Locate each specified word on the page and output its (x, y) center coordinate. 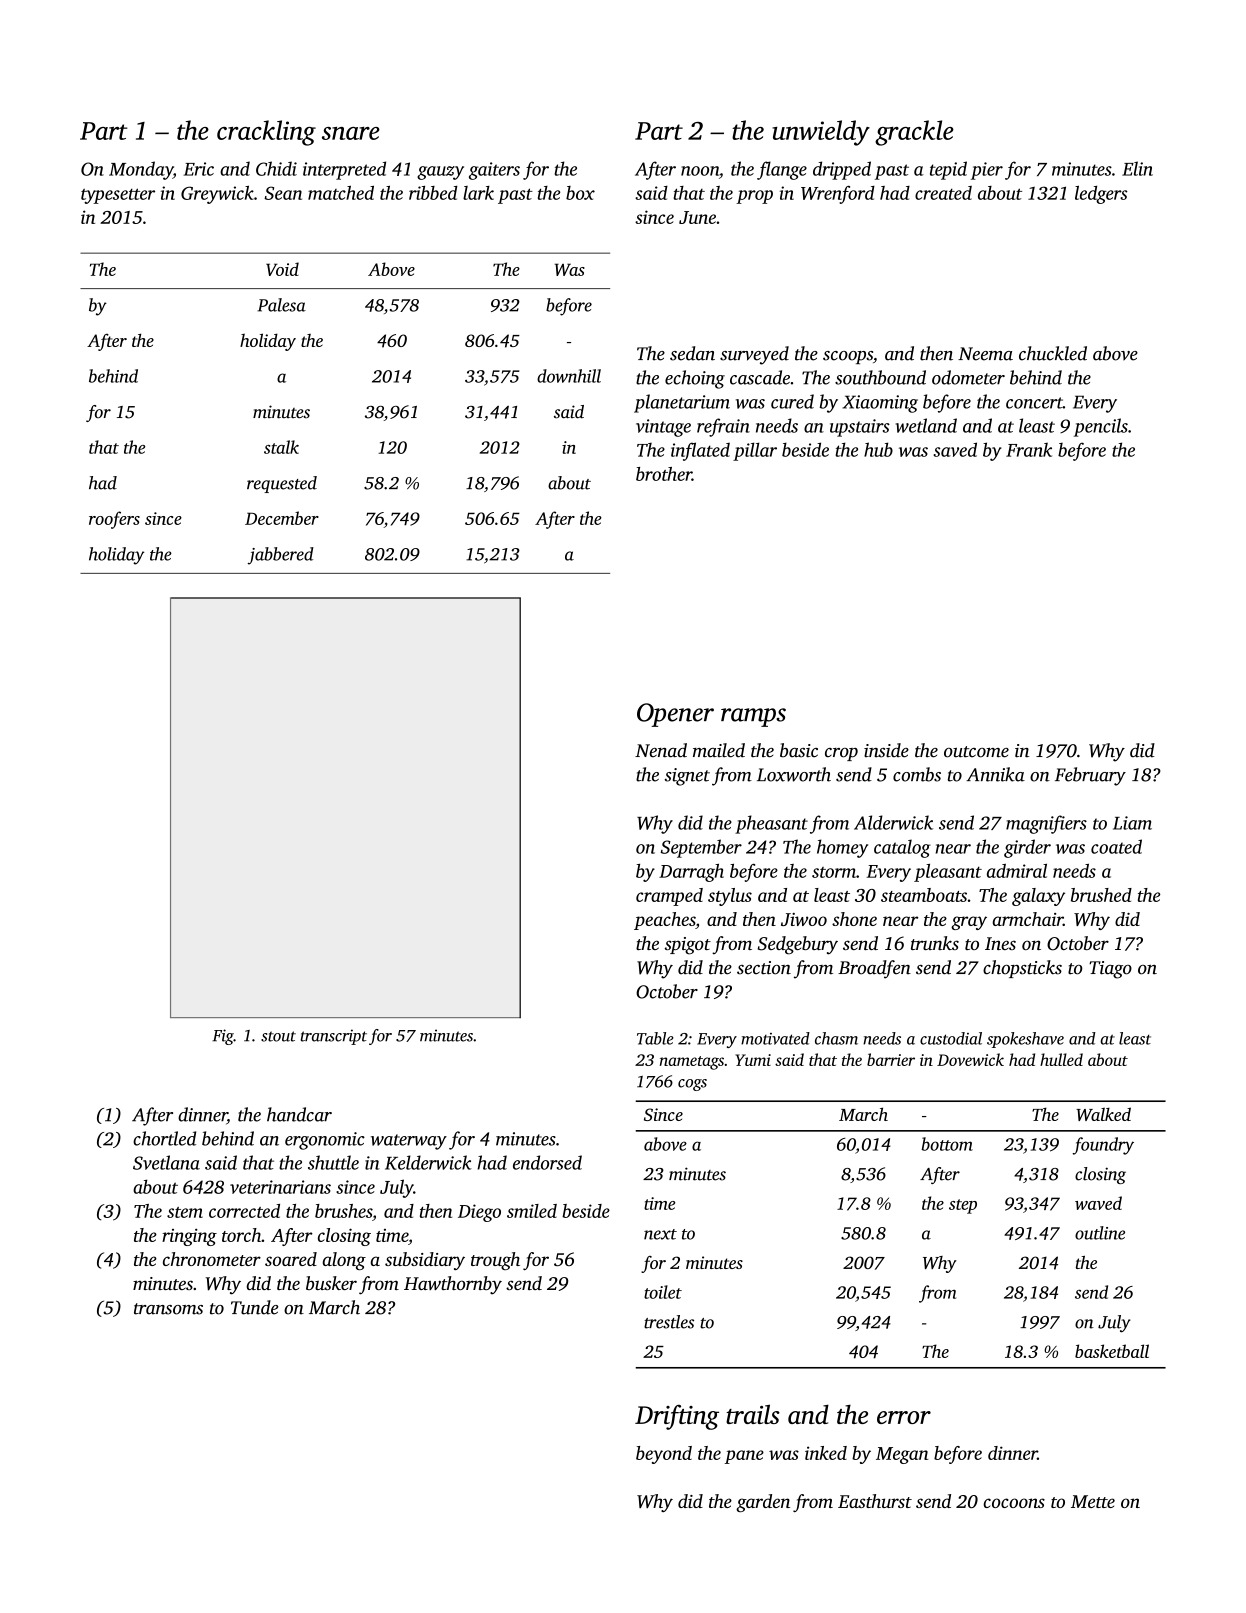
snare (351, 133)
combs (917, 774)
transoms (168, 1309)
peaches (664, 921)
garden (763, 1503)
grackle (914, 133)
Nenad (661, 750)
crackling (266, 133)
